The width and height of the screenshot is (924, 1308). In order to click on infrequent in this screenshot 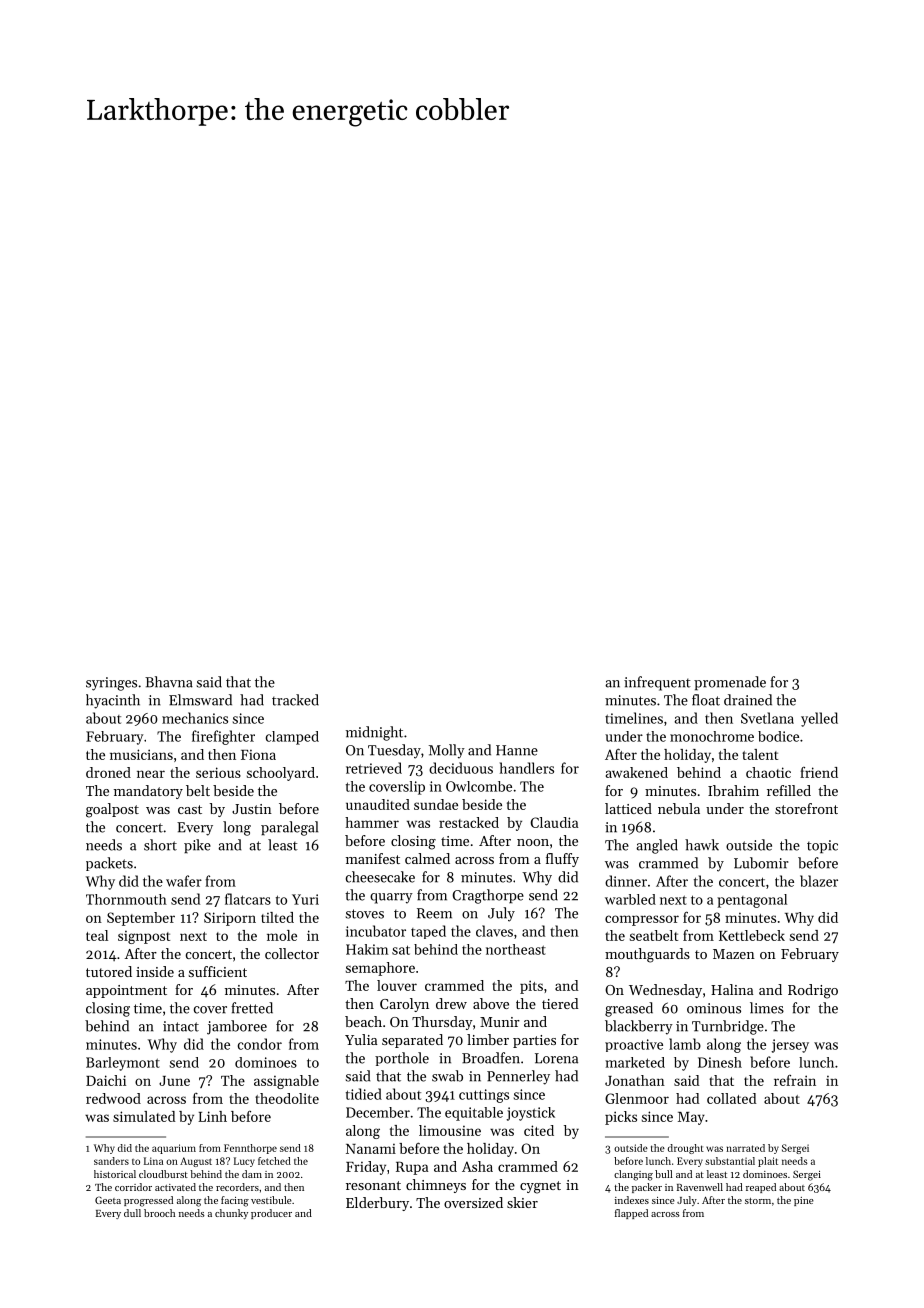, I will do `click(657, 683)`.
